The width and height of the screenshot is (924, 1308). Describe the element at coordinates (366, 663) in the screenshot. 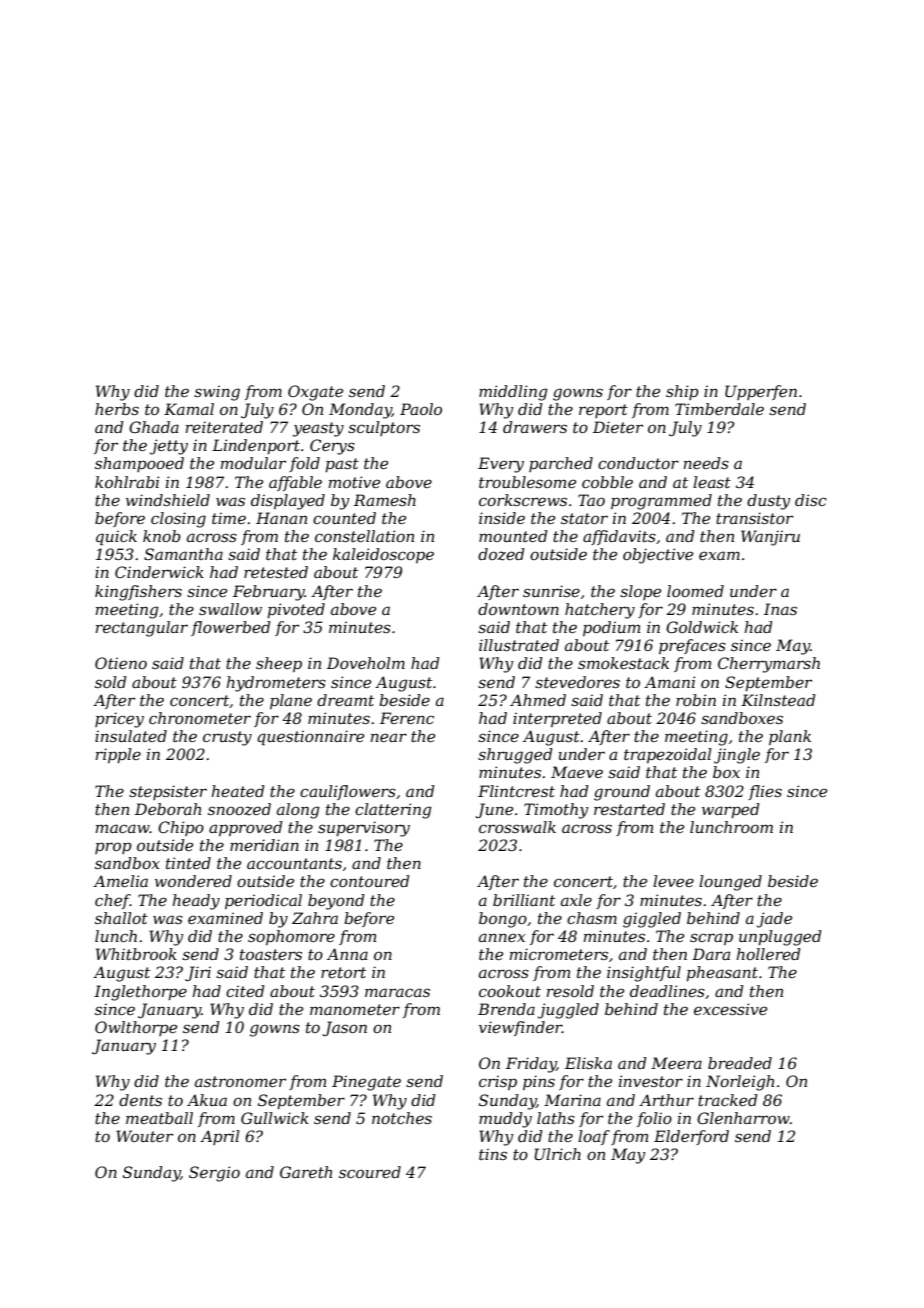

I see `Doveholm` at that location.
